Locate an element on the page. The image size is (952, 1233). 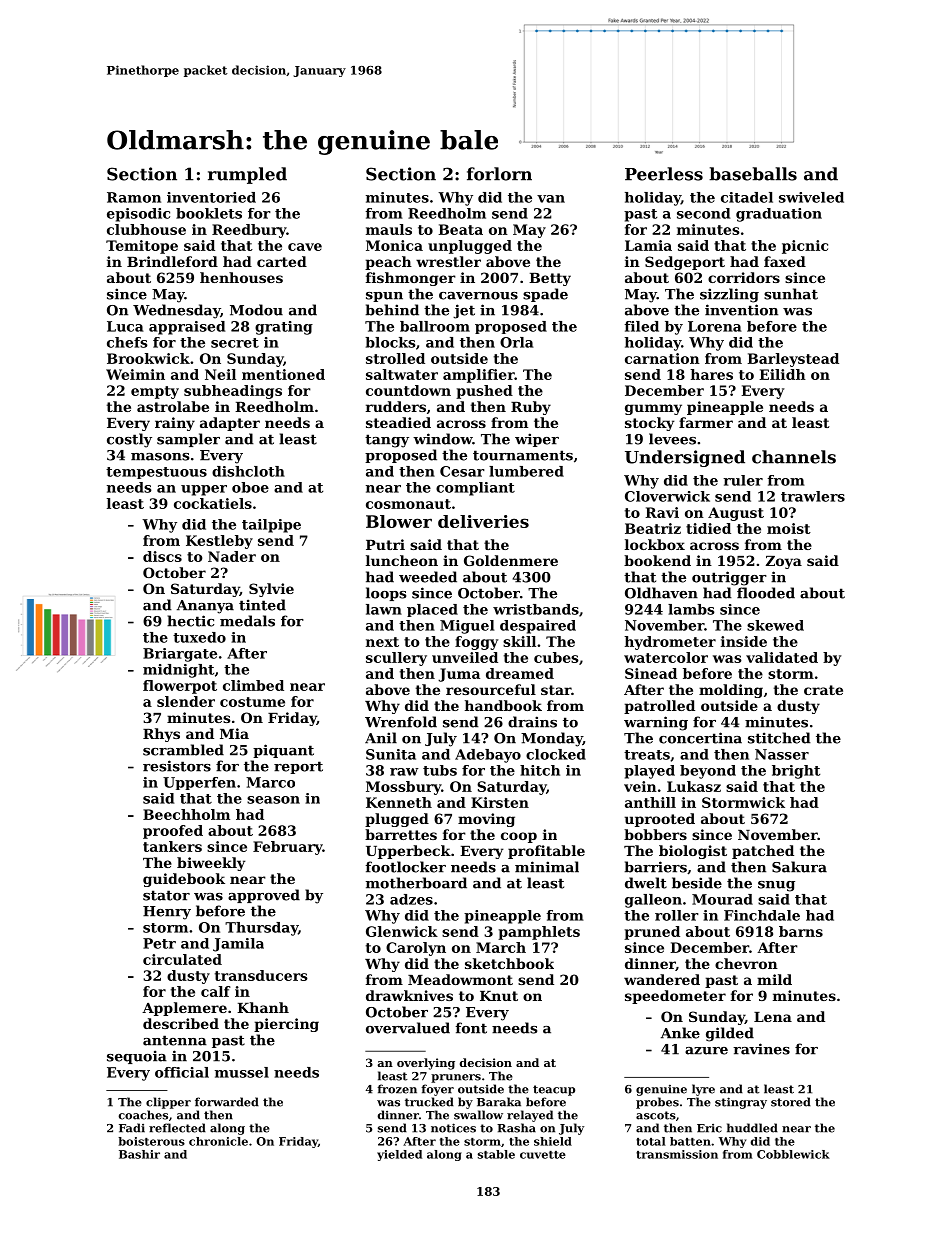
ruler is located at coordinates (743, 480).
